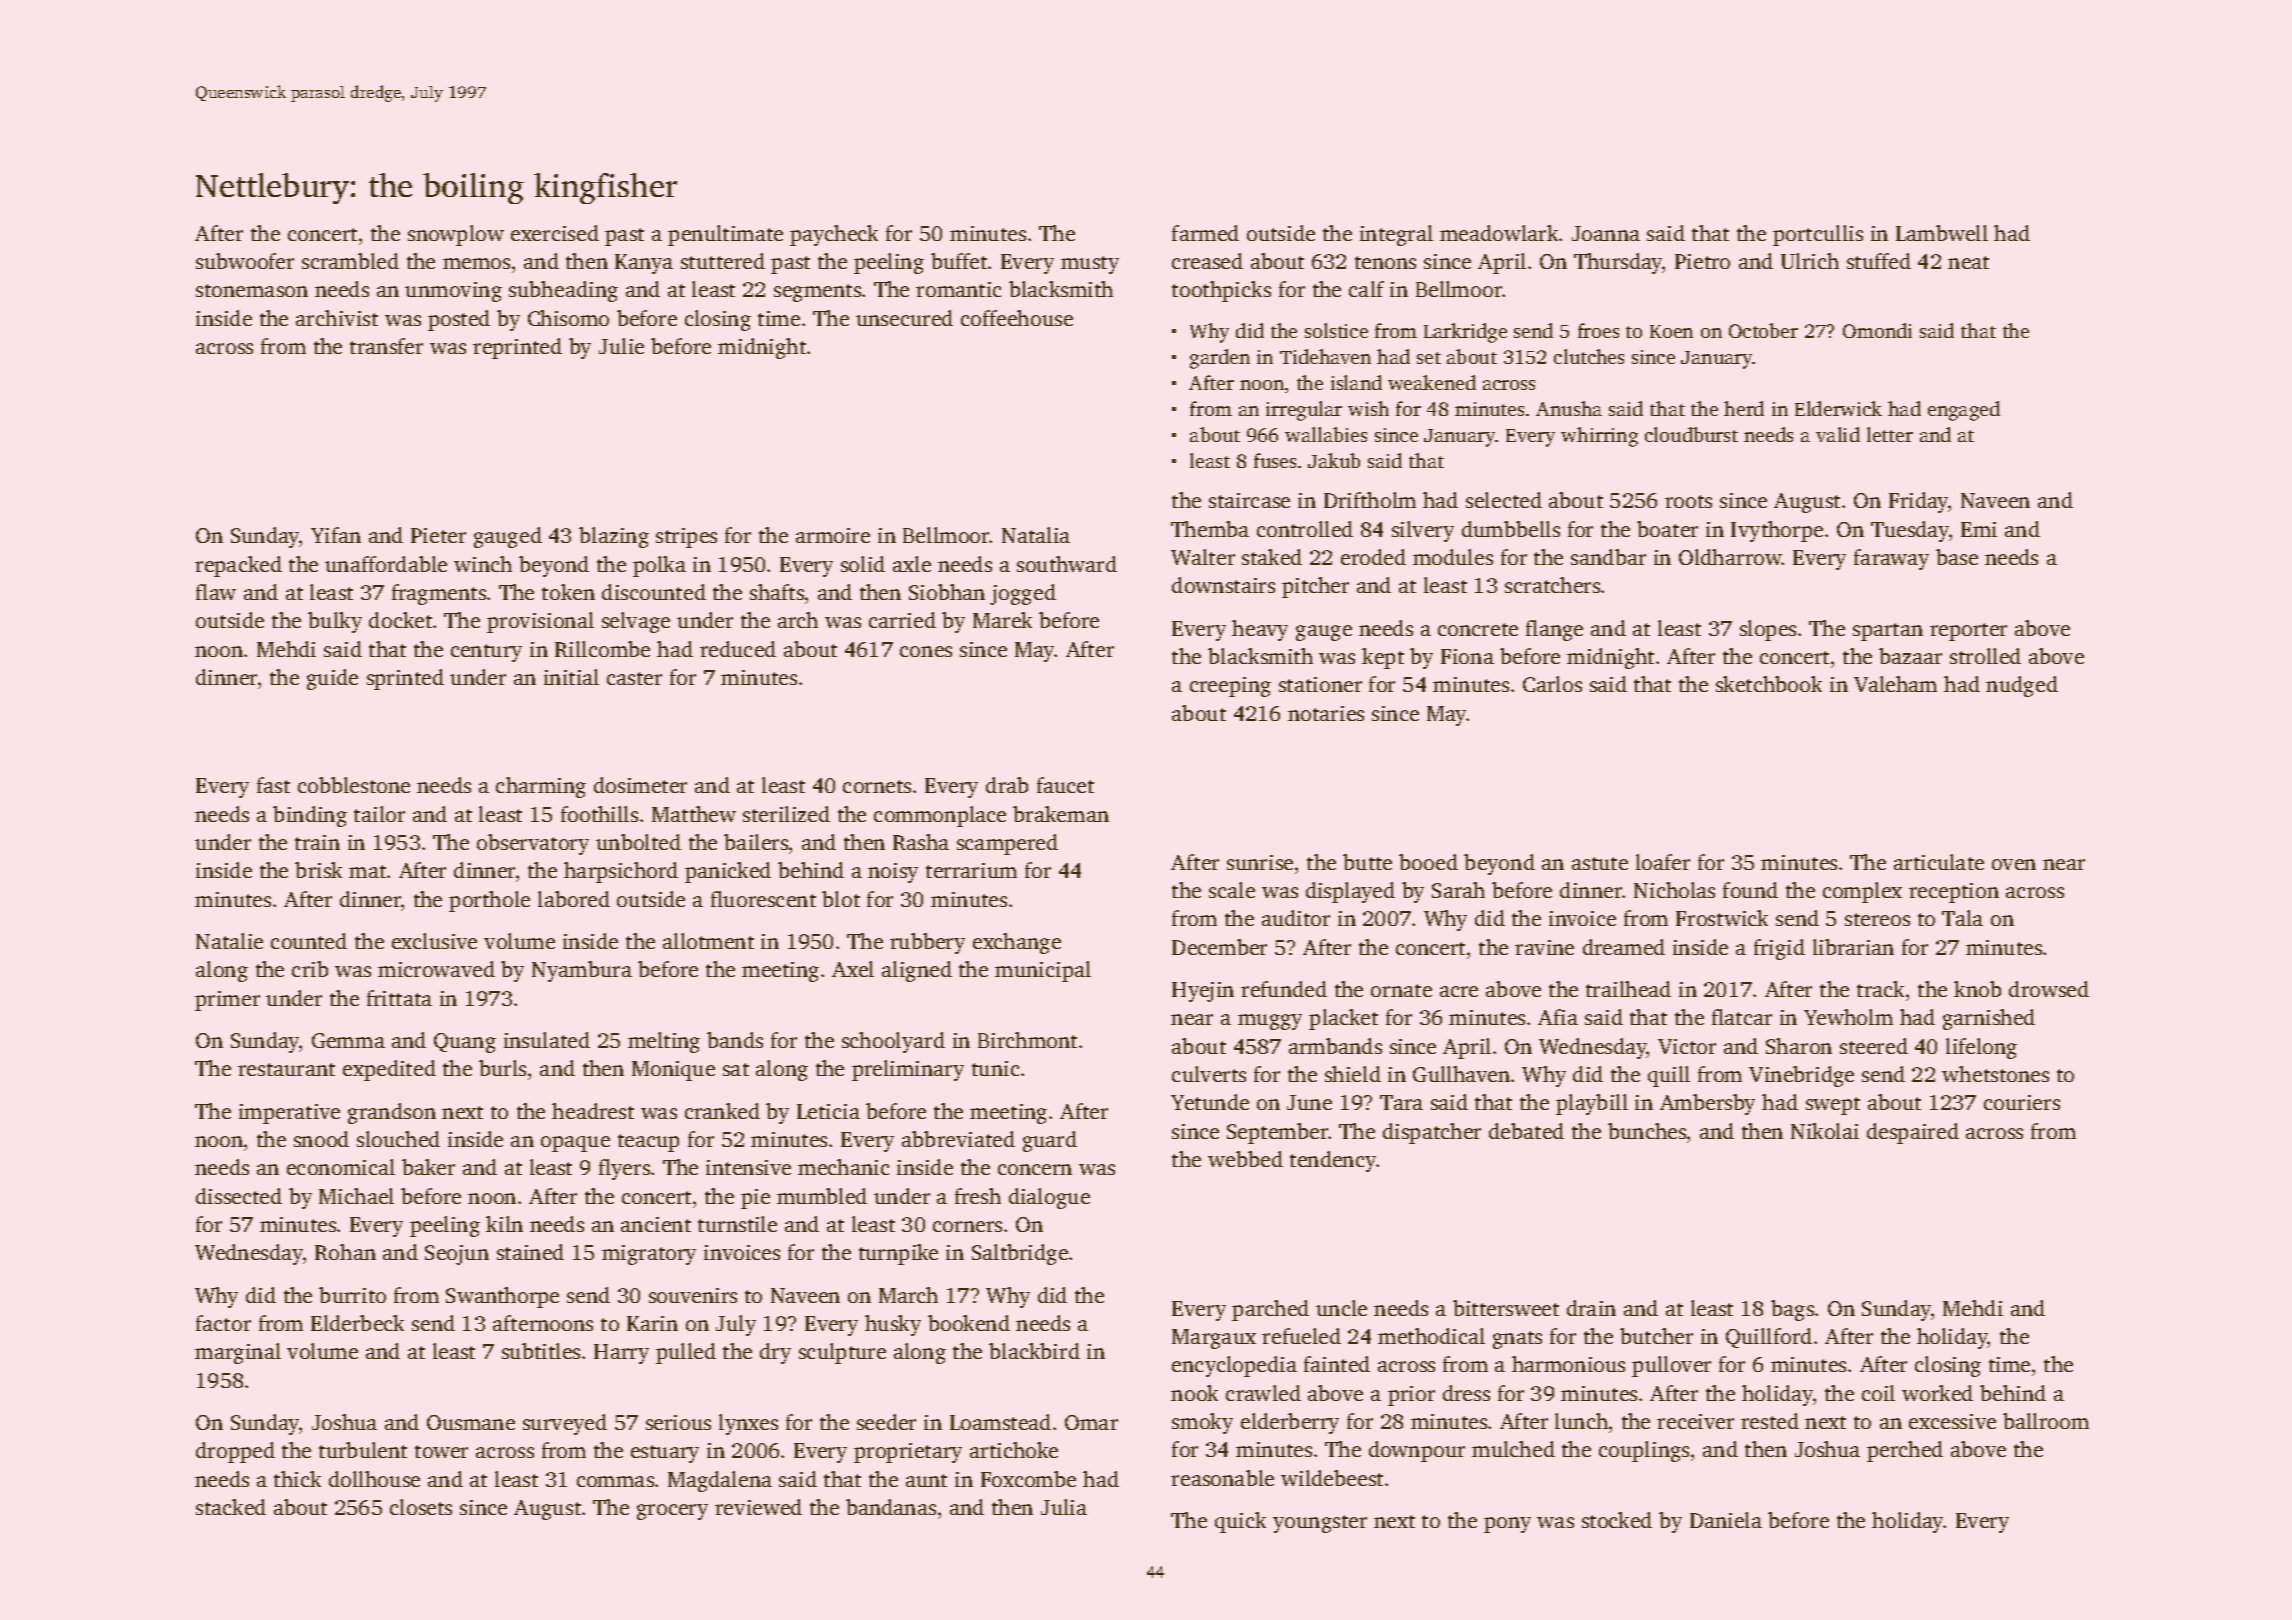  Describe the element at coordinates (1606, 233) in the screenshot. I see `Joanna` at that location.
